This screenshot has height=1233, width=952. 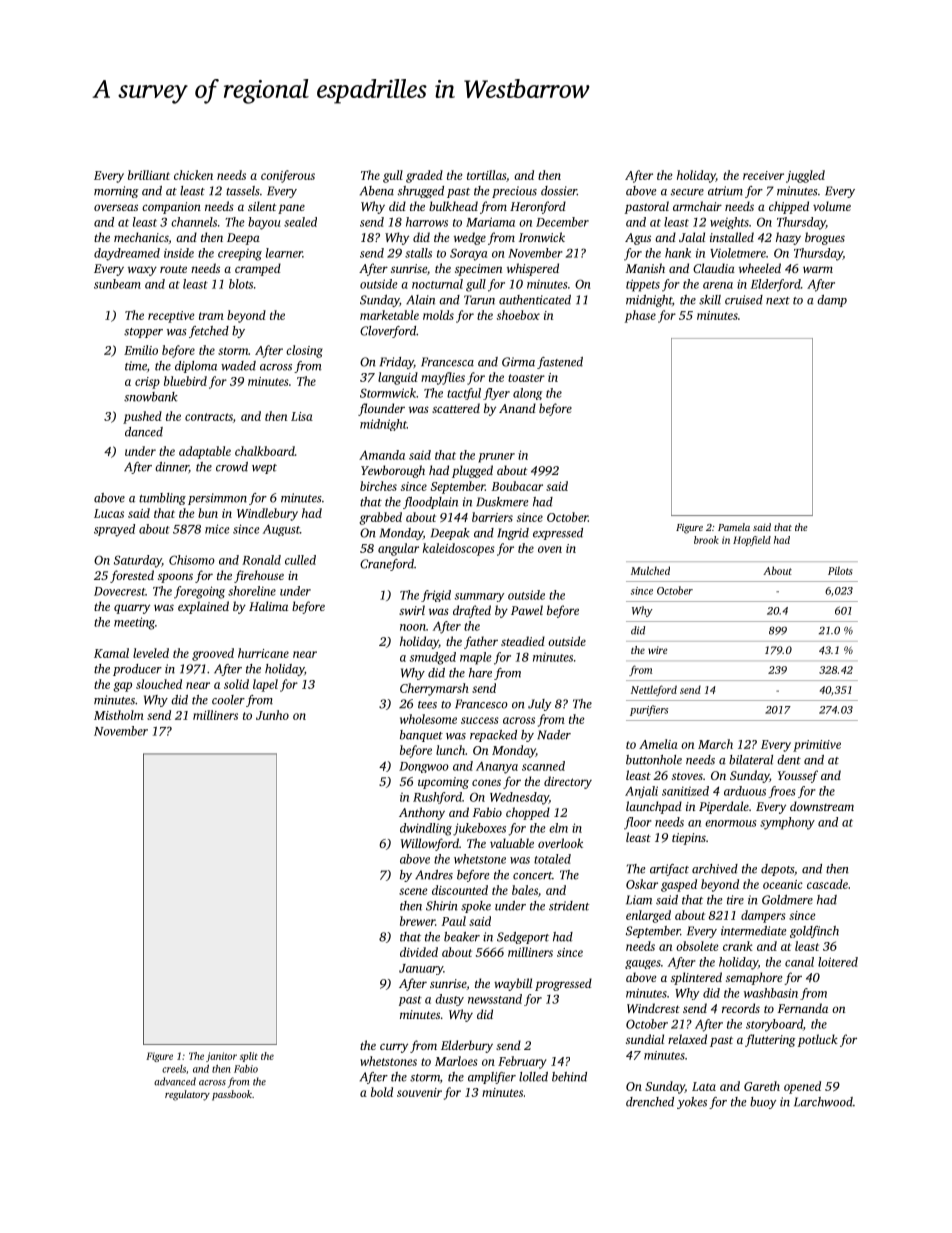 I want to click on wire, so click(x=657, y=650).
